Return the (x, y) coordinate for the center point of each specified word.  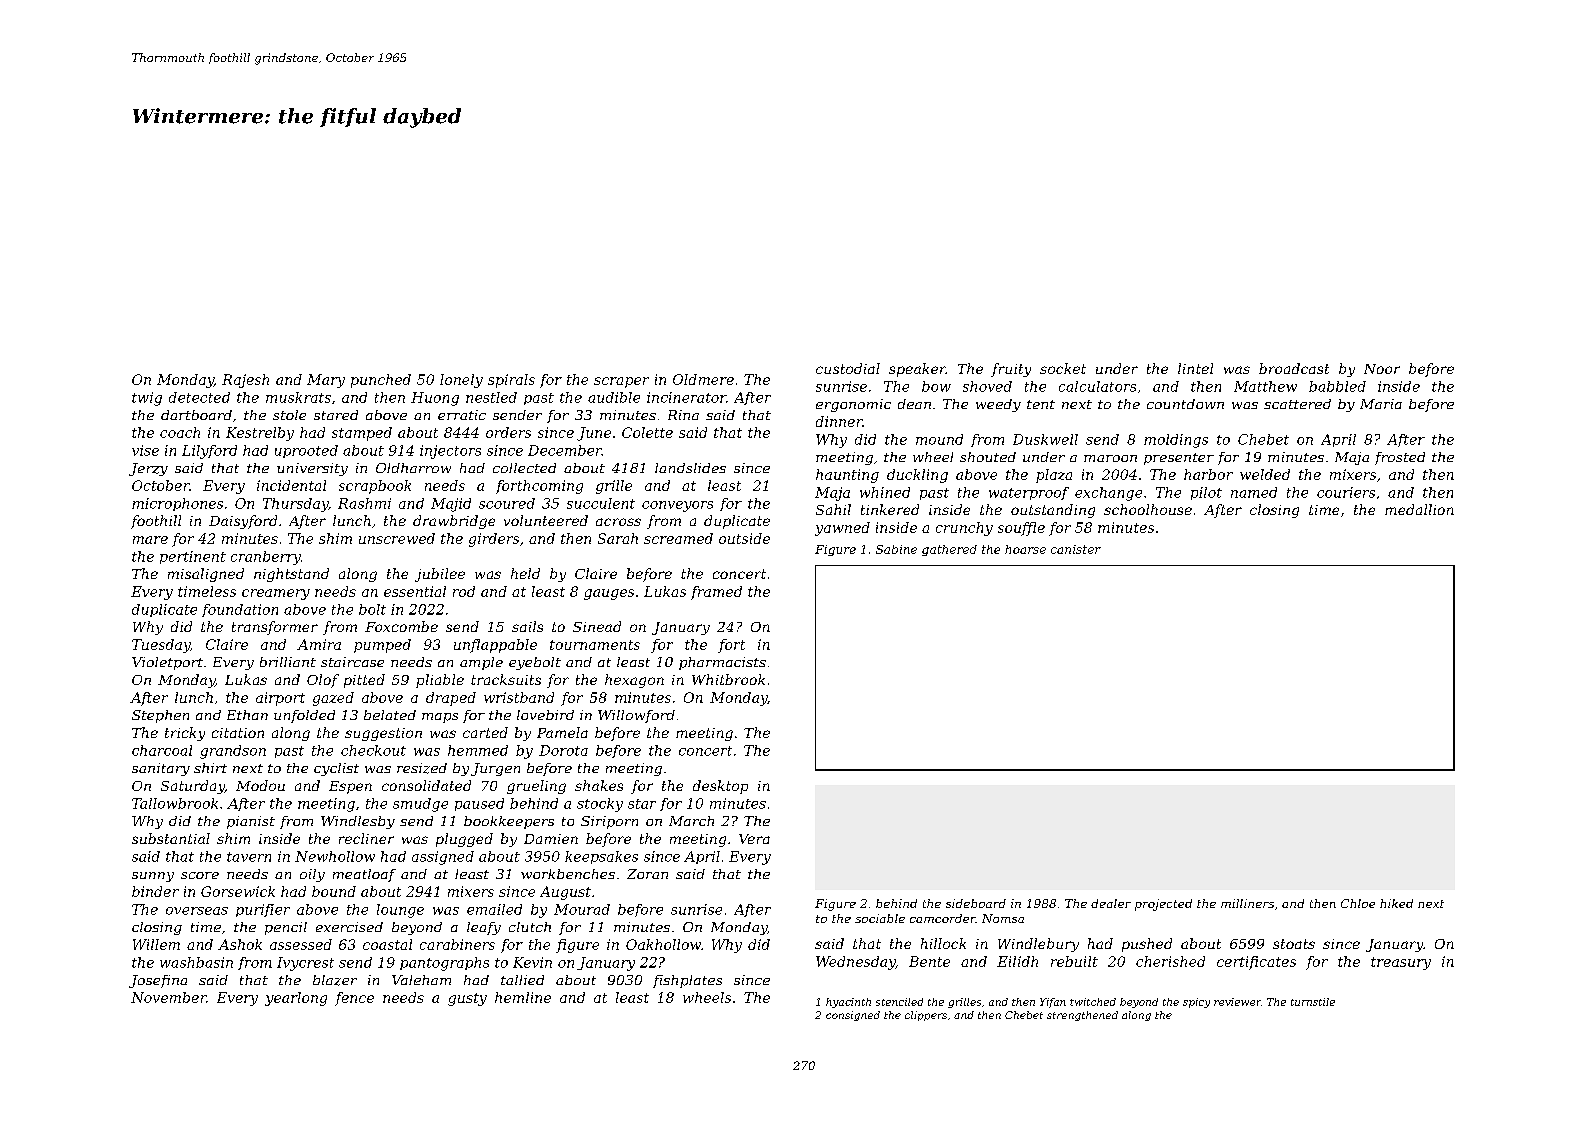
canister (1076, 549)
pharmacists (722, 663)
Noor (1382, 369)
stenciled (899, 1002)
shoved (987, 386)
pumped (382, 646)
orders (508, 432)
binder (155, 891)
